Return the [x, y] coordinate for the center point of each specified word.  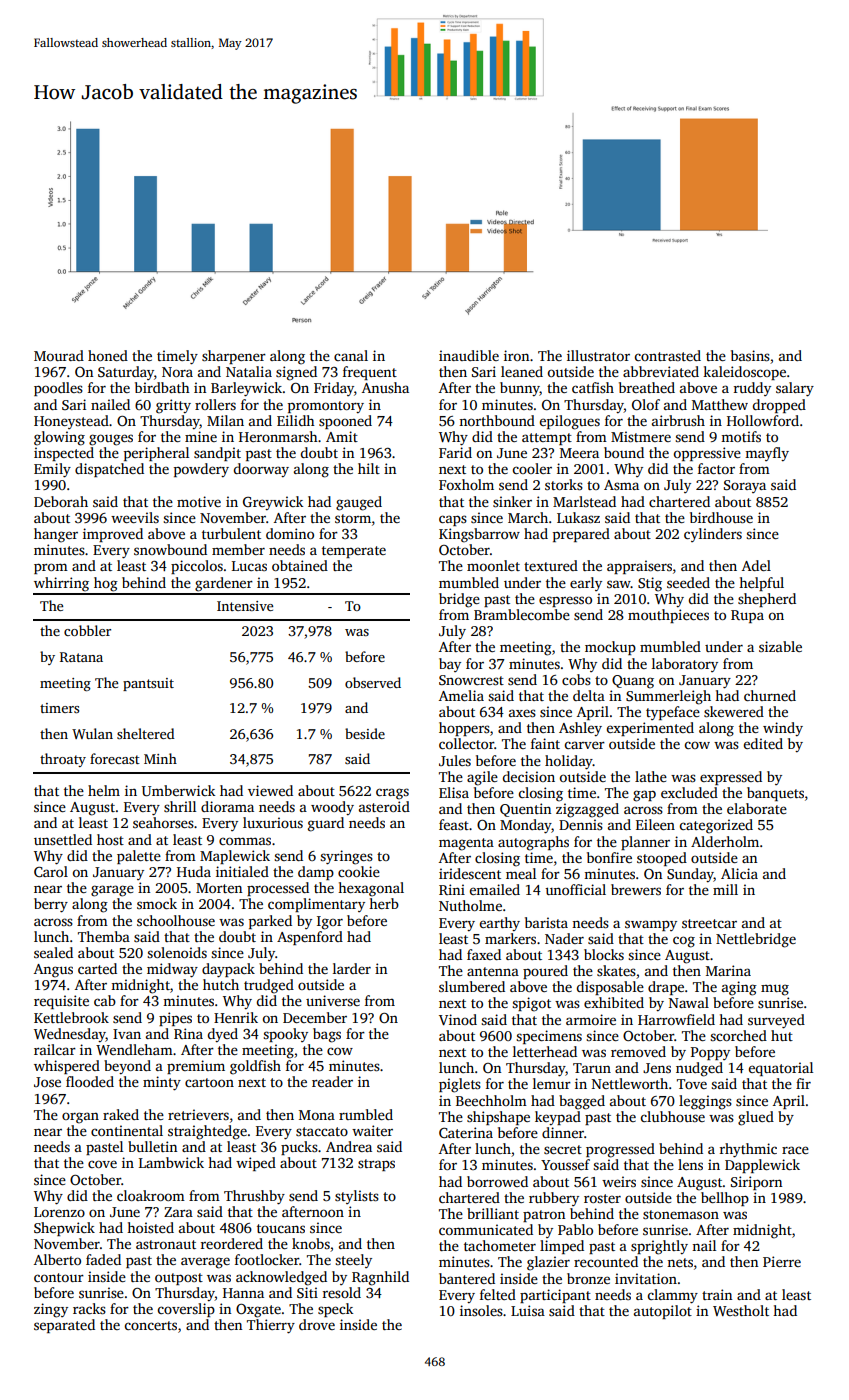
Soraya [745, 486]
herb [384, 903]
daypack [228, 970]
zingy [51, 1310]
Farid [455, 452]
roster [602, 1198]
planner [645, 843]
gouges [111, 440]
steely [353, 1261]
